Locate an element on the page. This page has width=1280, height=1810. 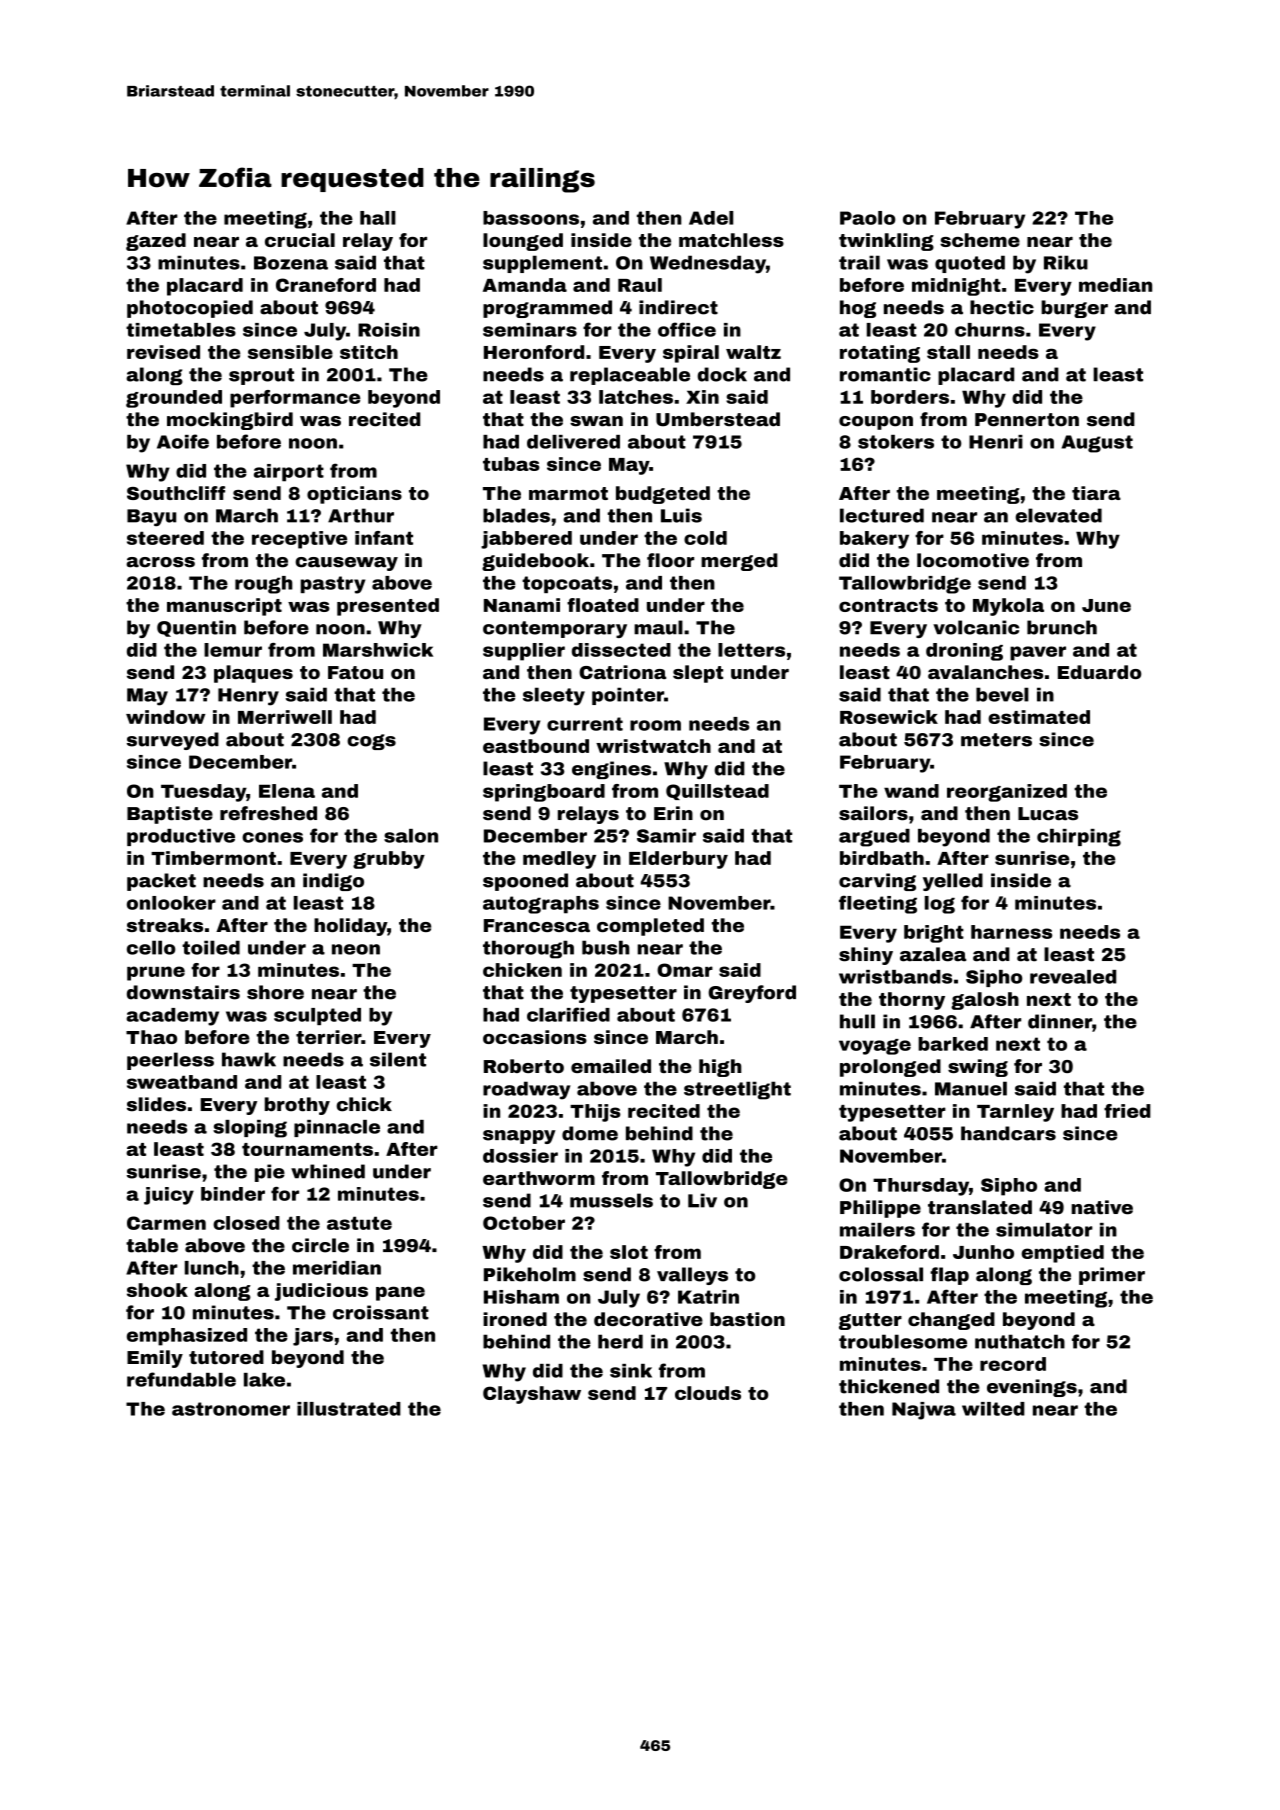
fried is located at coordinates (1127, 1111).
